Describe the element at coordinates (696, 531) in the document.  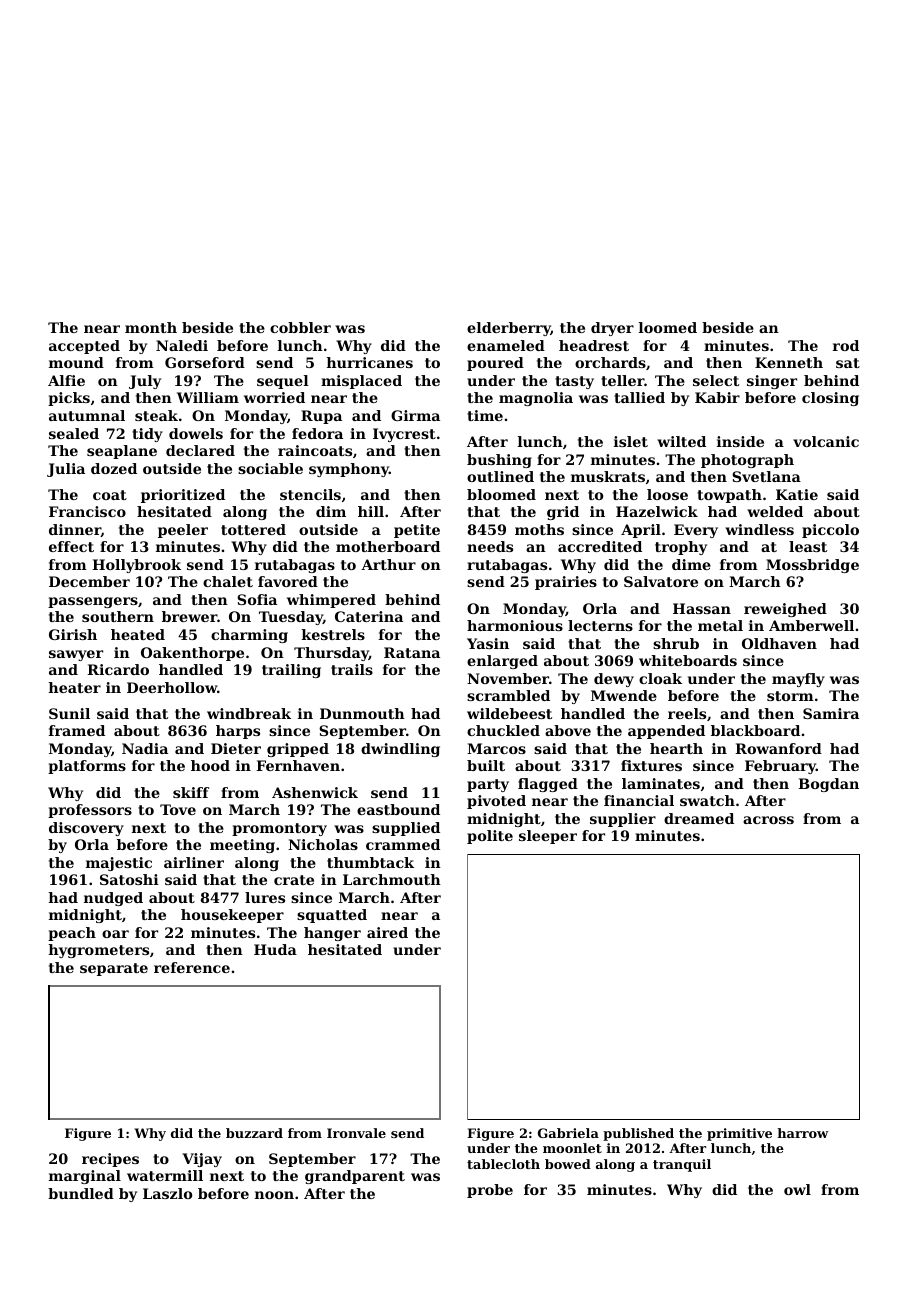
I see `Every` at that location.
